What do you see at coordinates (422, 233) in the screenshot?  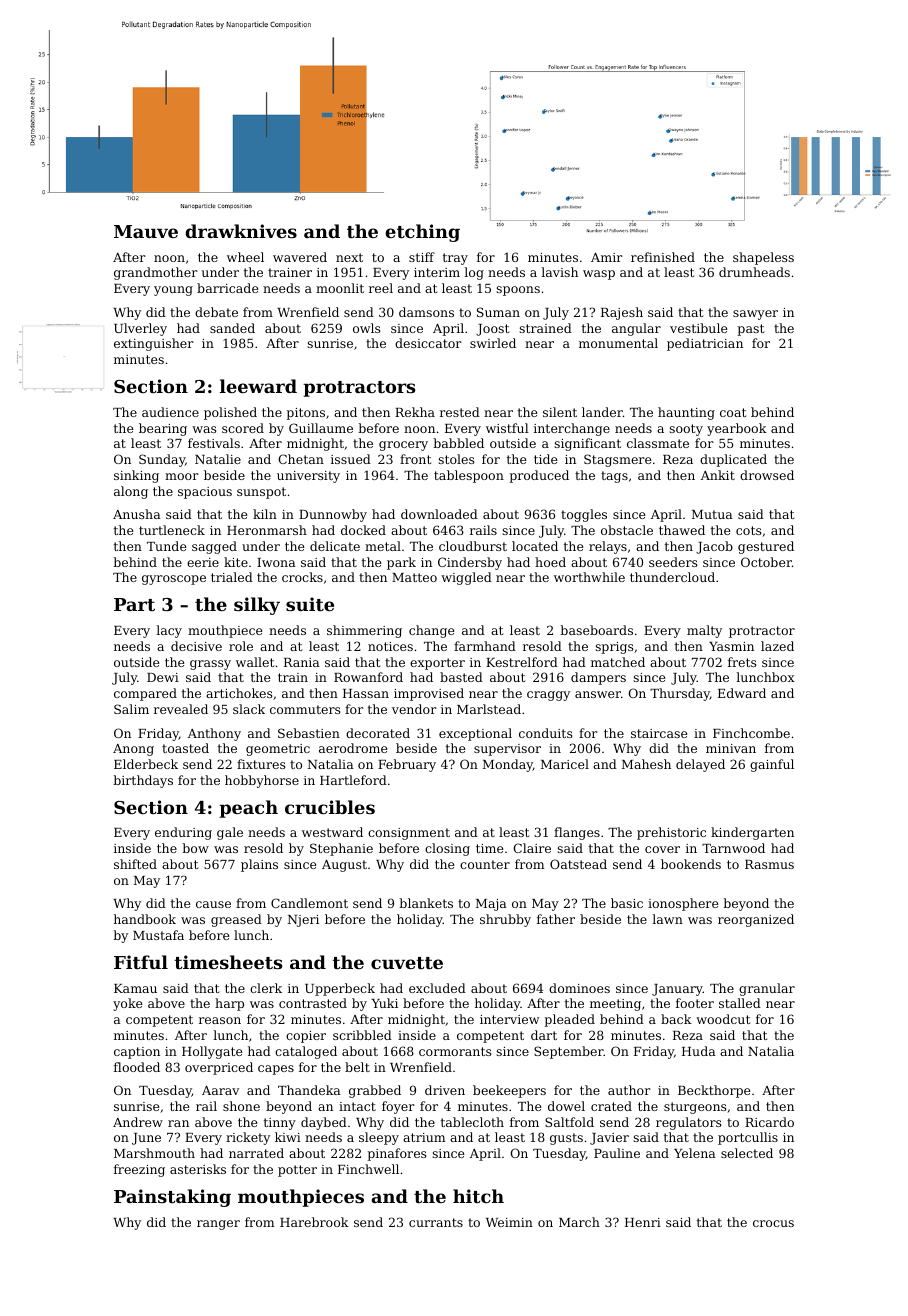 I see `etching` at bounding box center [422, 233].
